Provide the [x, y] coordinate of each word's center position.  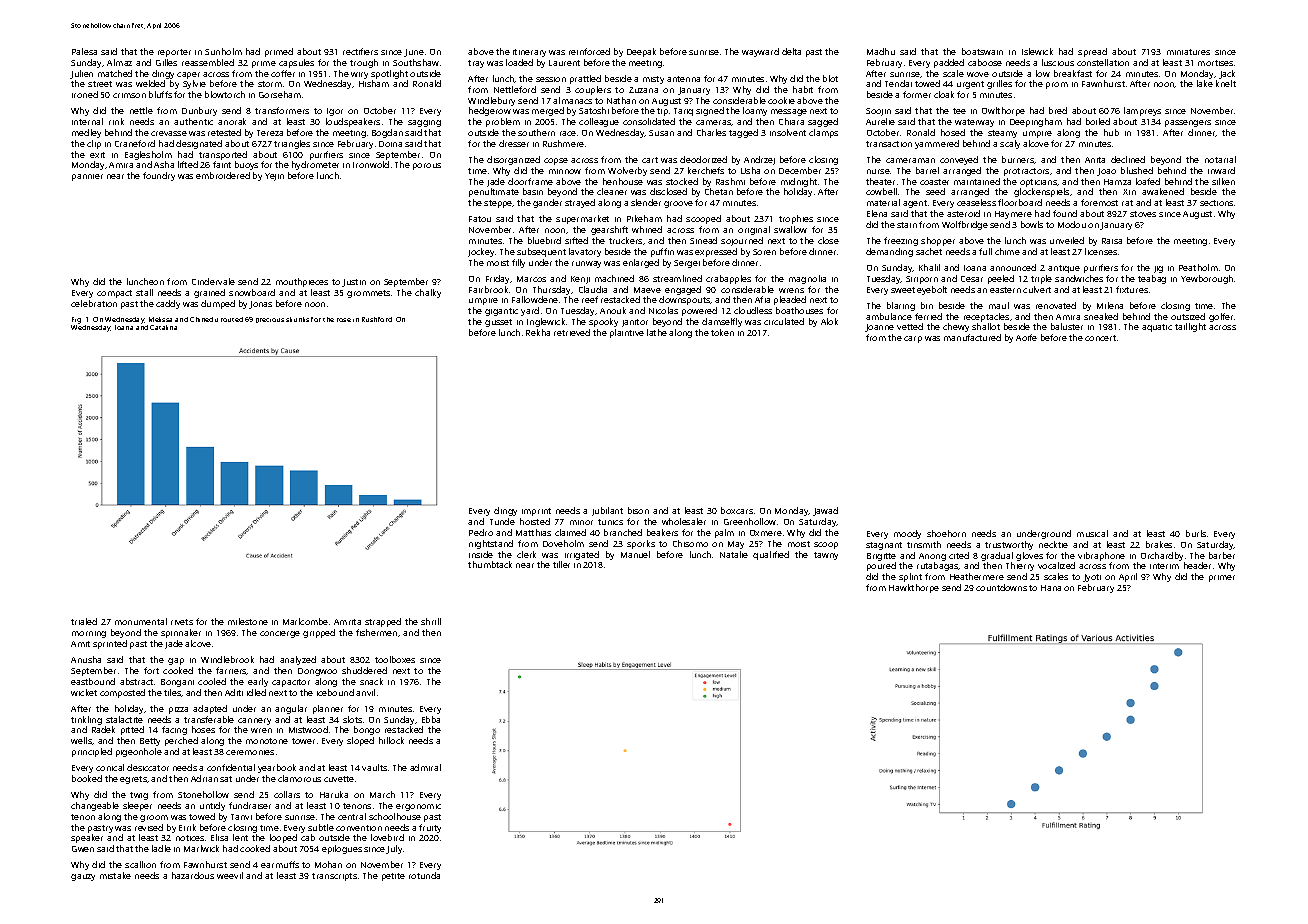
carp [913, 339]
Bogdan [387, 133]
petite [393, 877]
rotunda [424, 875]
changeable [95, 806]
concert [1100, 338]
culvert [1037, 289]
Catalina [163, 327]
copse [556, 161]
